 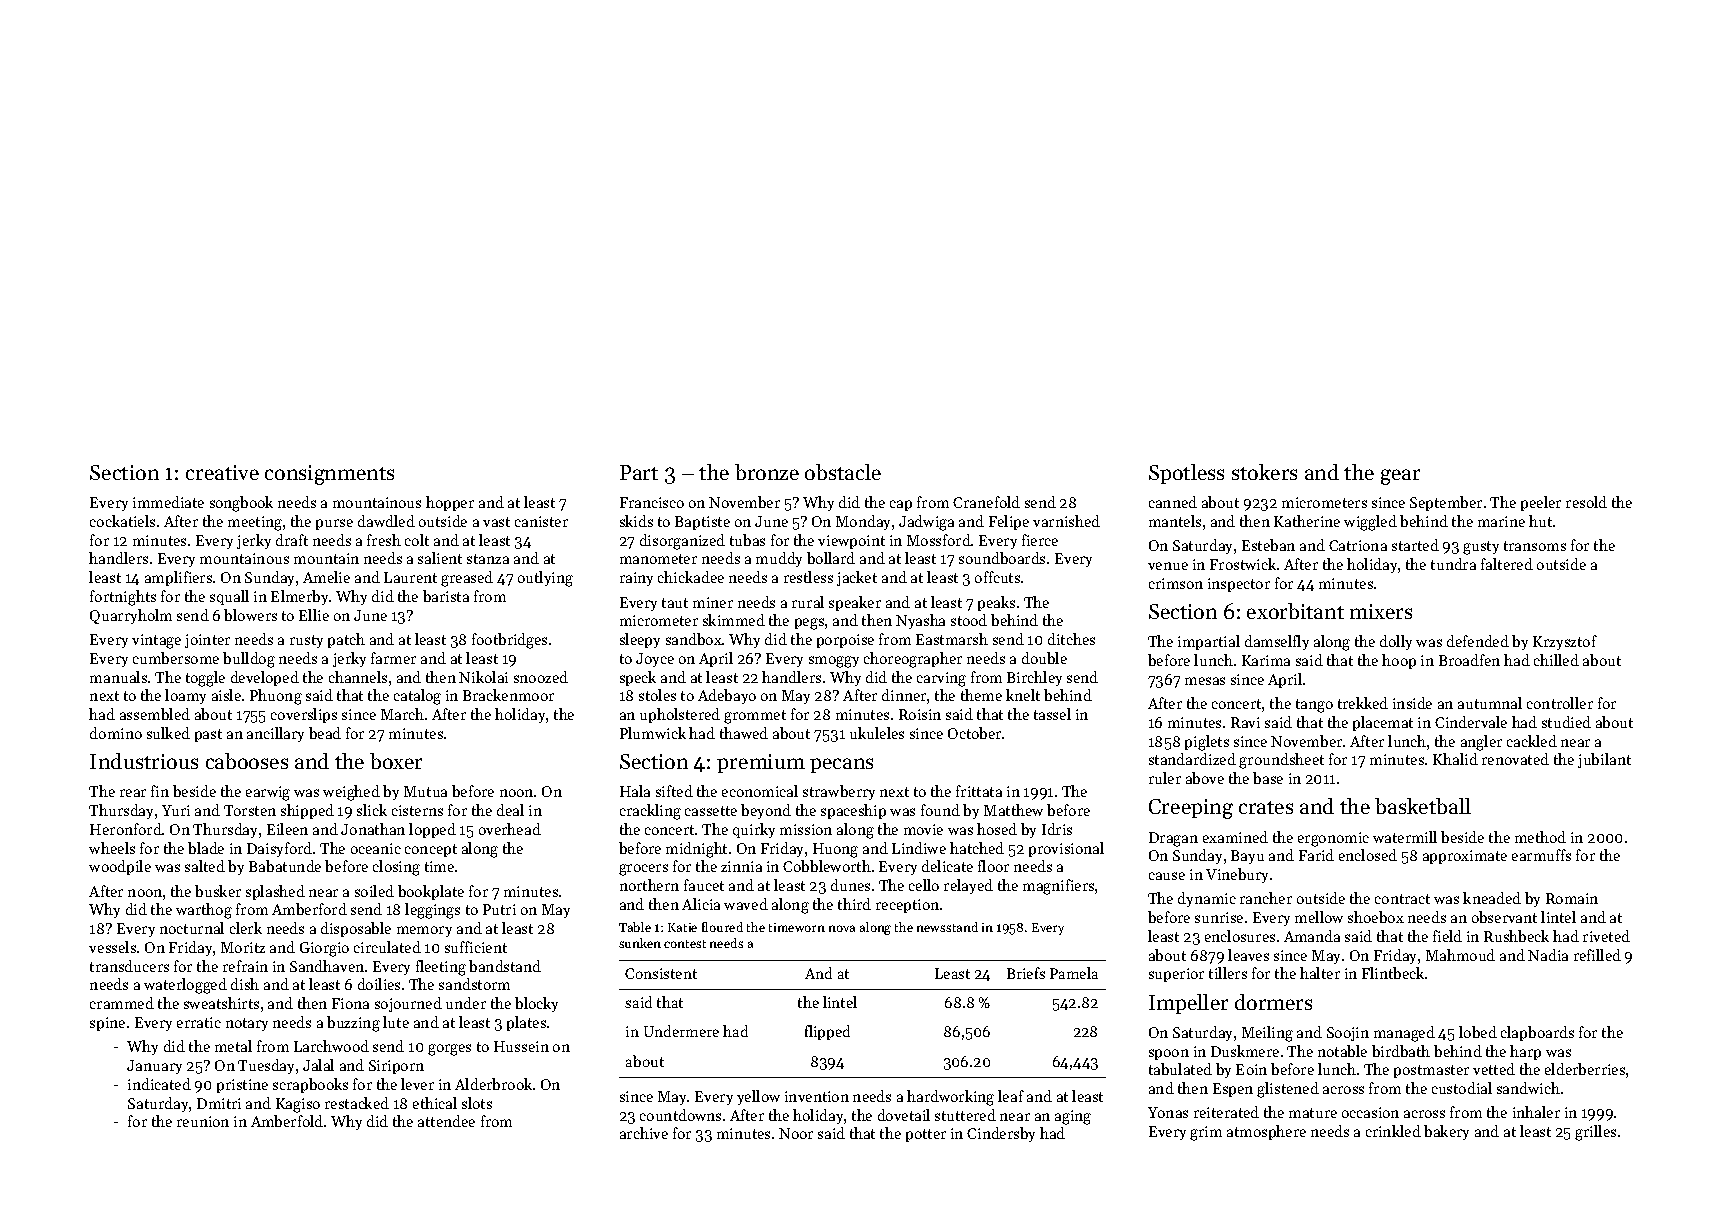 I want to click on Jadwiga, so click(x=926, y=523).
